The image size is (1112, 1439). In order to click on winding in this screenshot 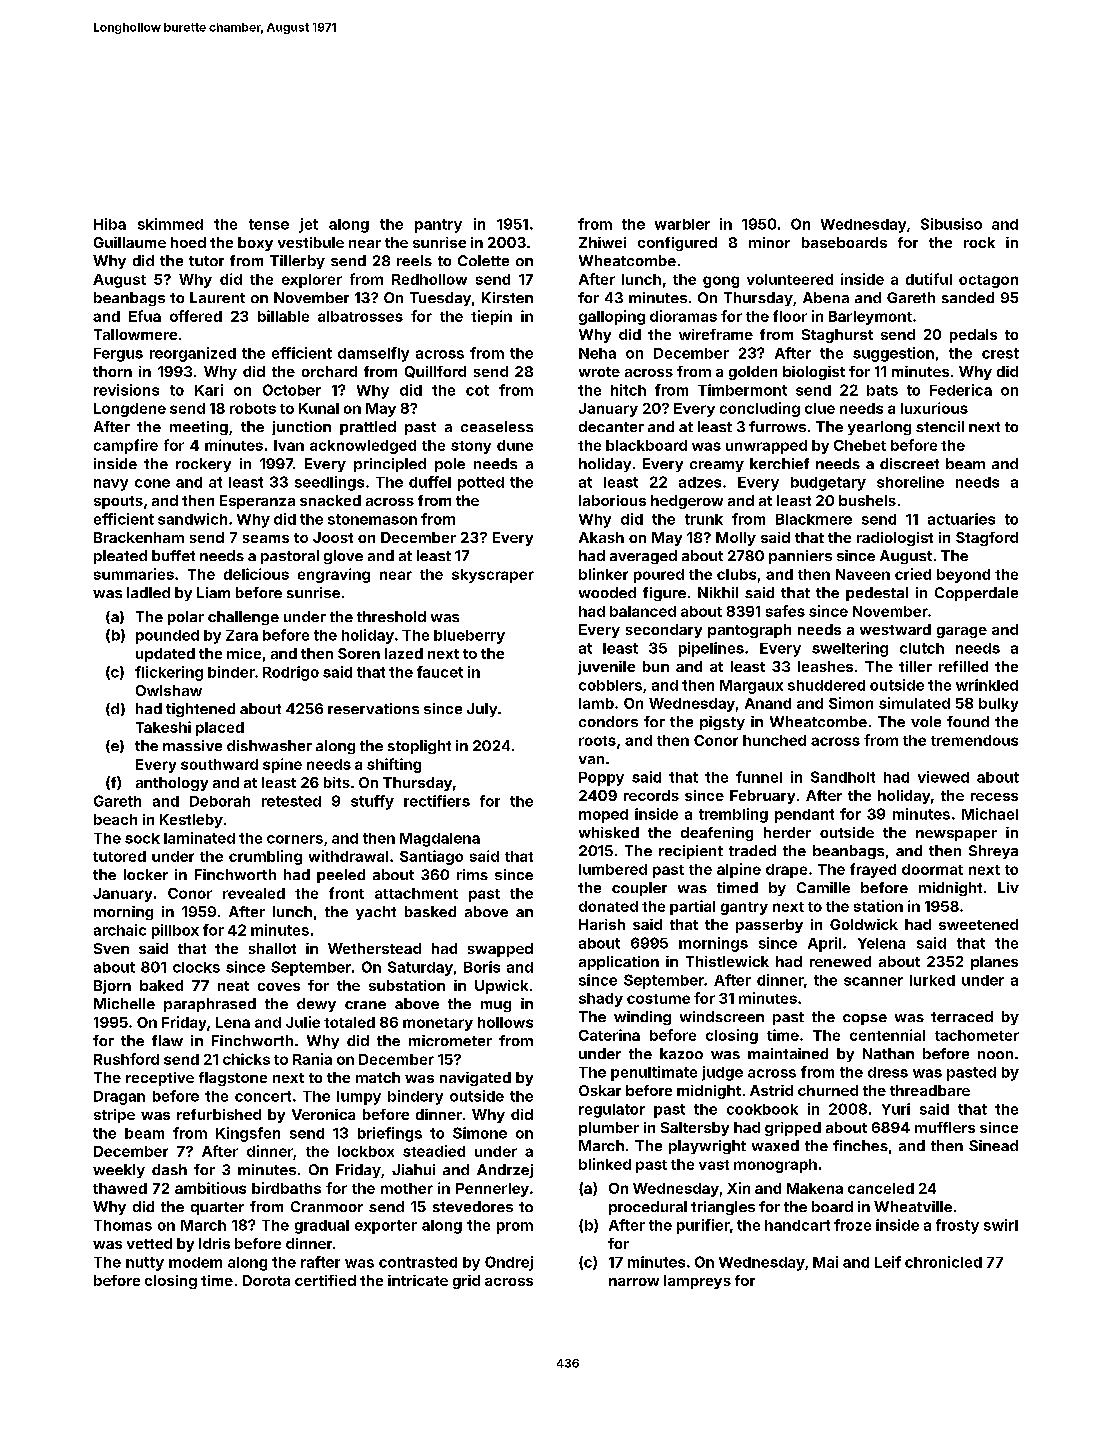, I will do `click(642, 1018)`.
